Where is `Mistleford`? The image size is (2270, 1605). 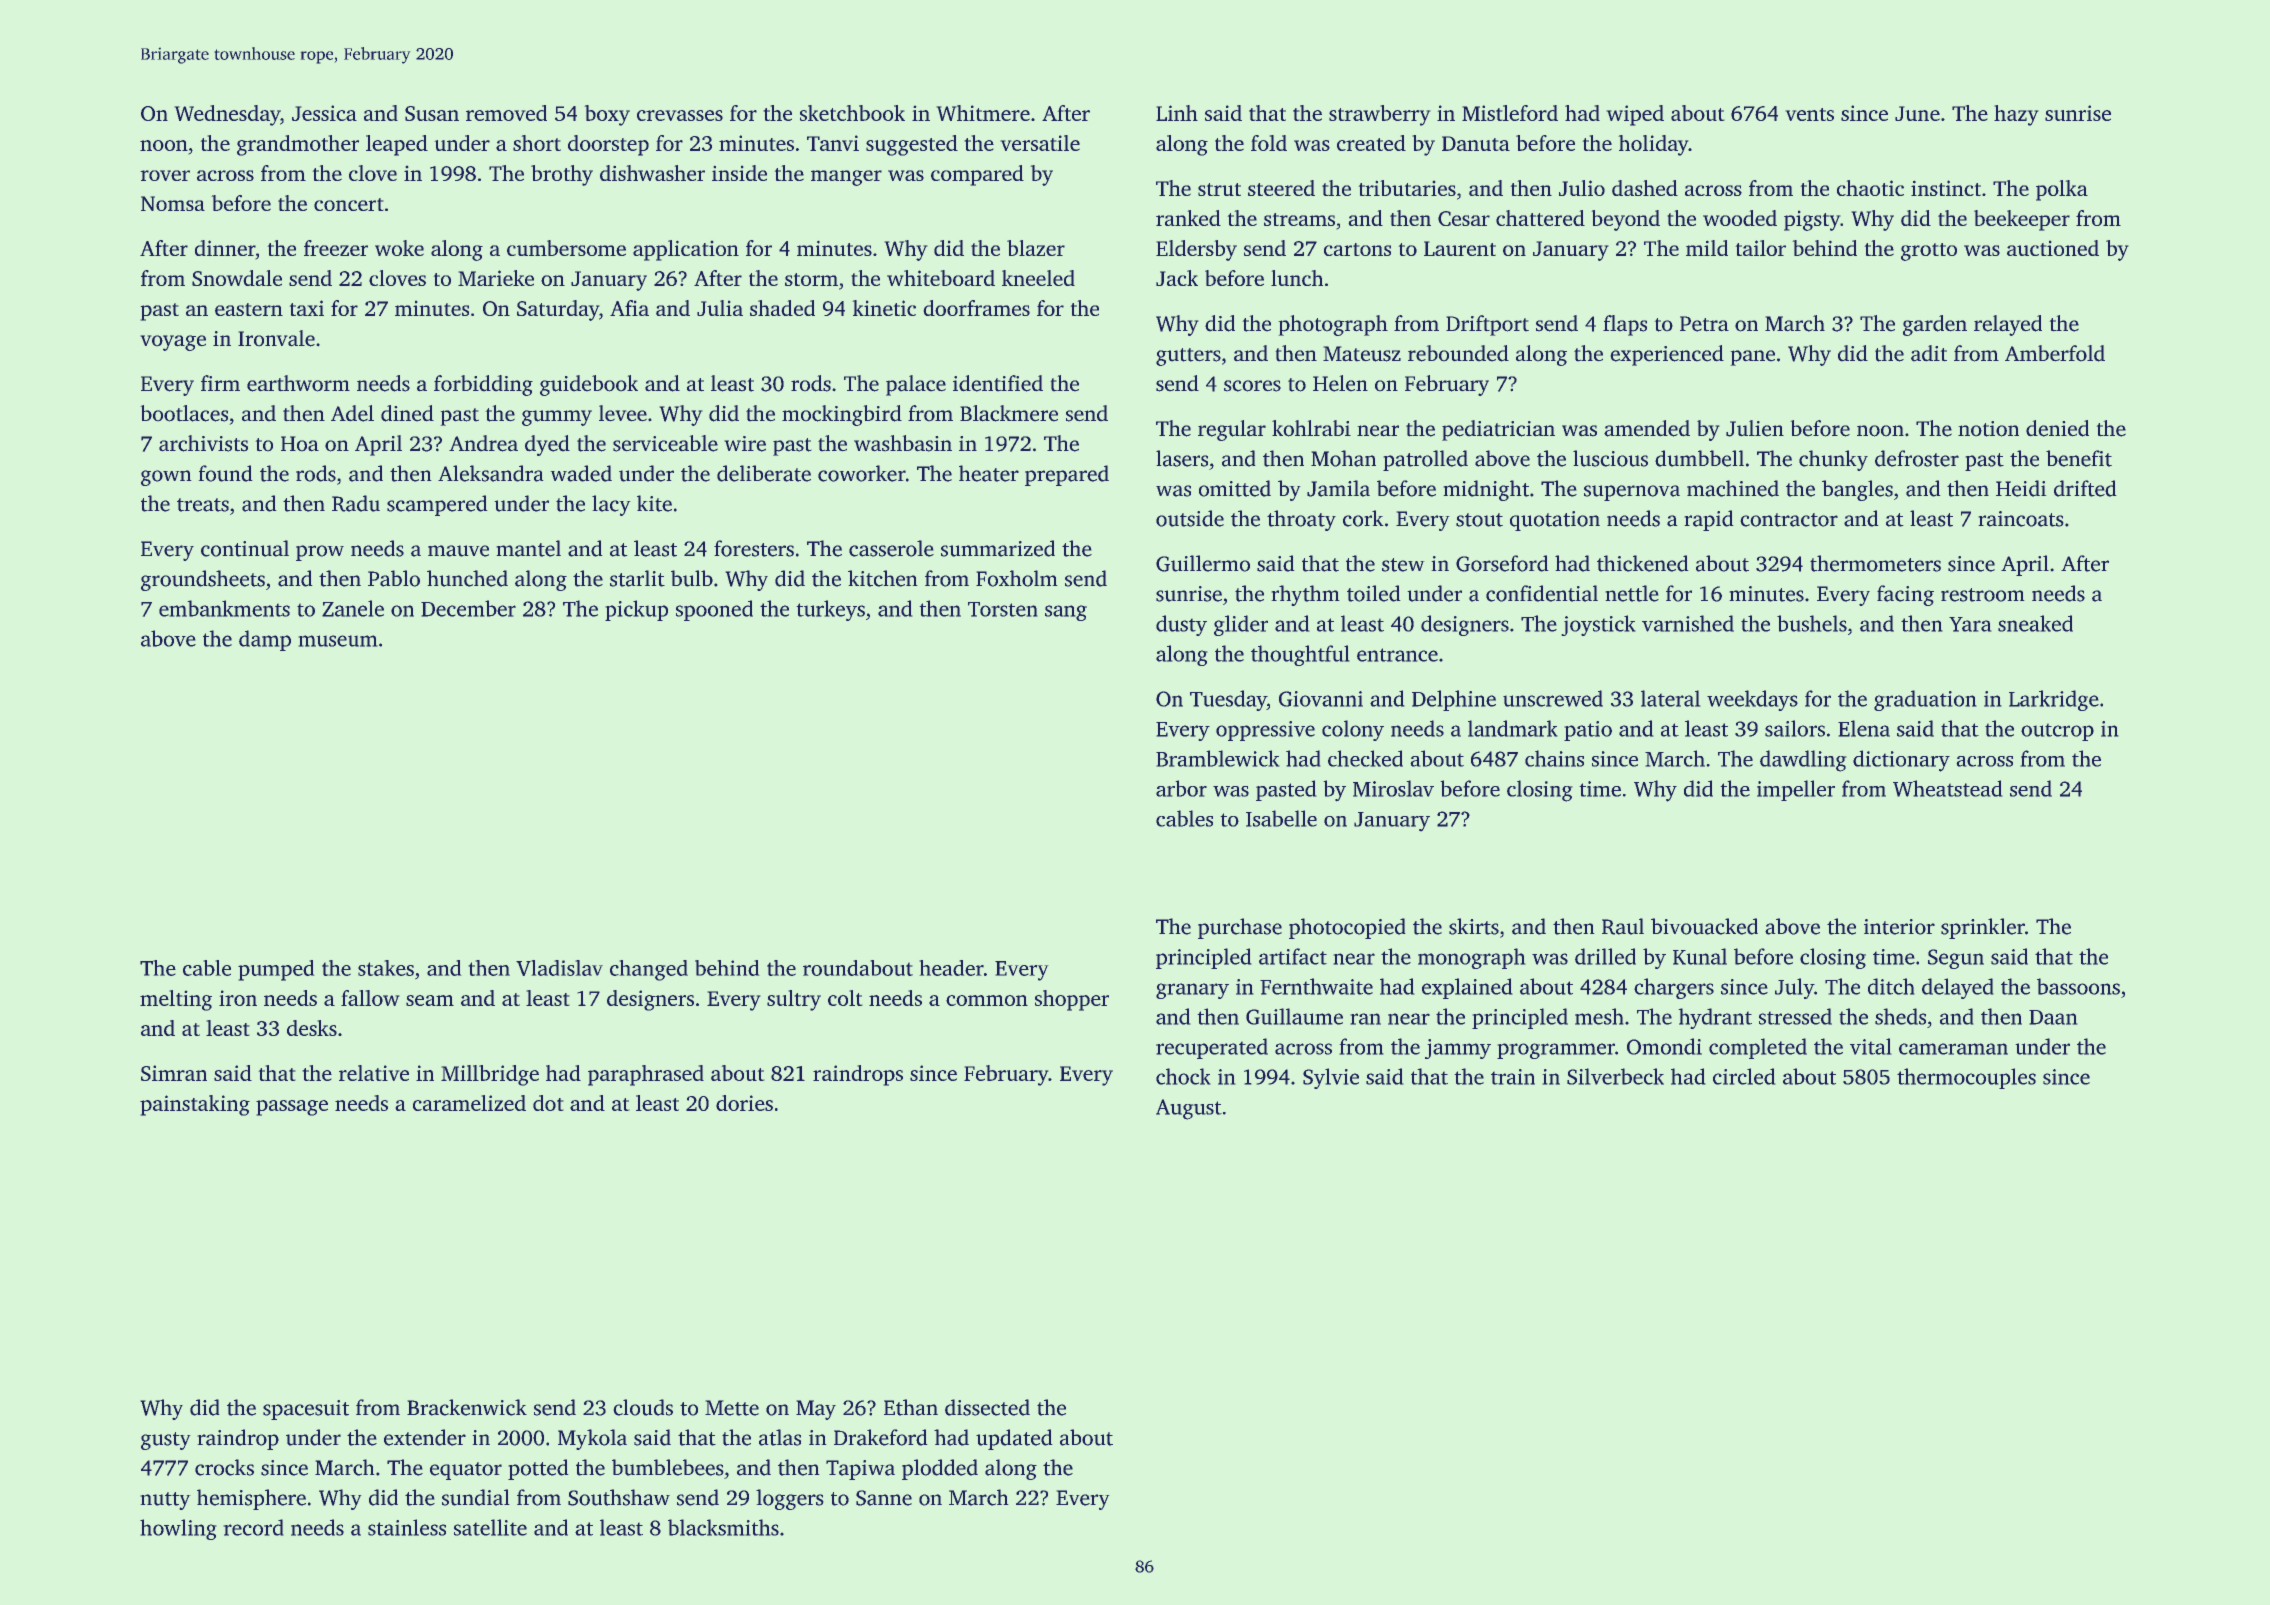 Mistleford is located at coordinates (1510, 113).
